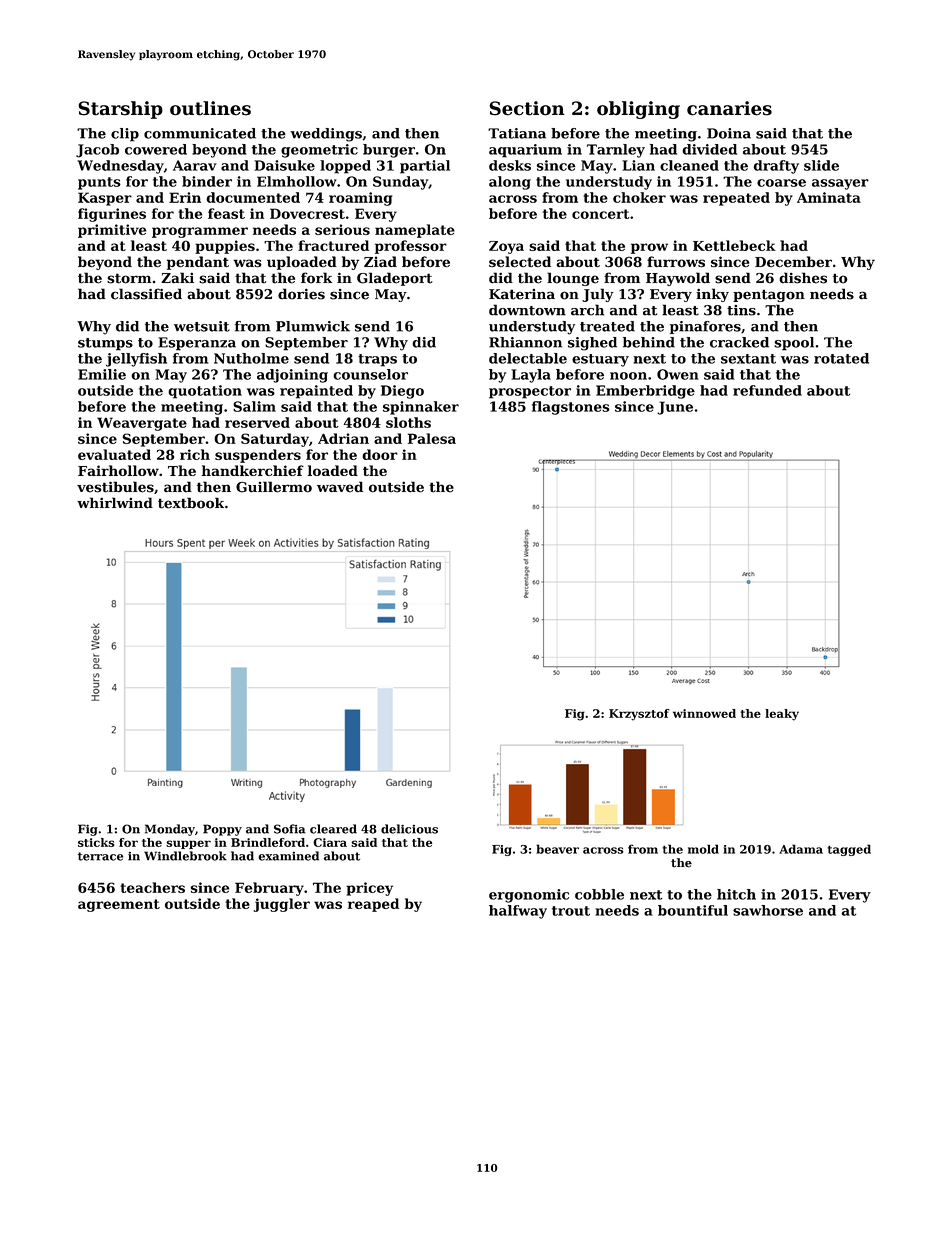 Image resolution: width=952 pixels, height=1233 pixels. Describe the element at coordinates (570, 408) in the screenshot. I see `flagstones` at that location.
